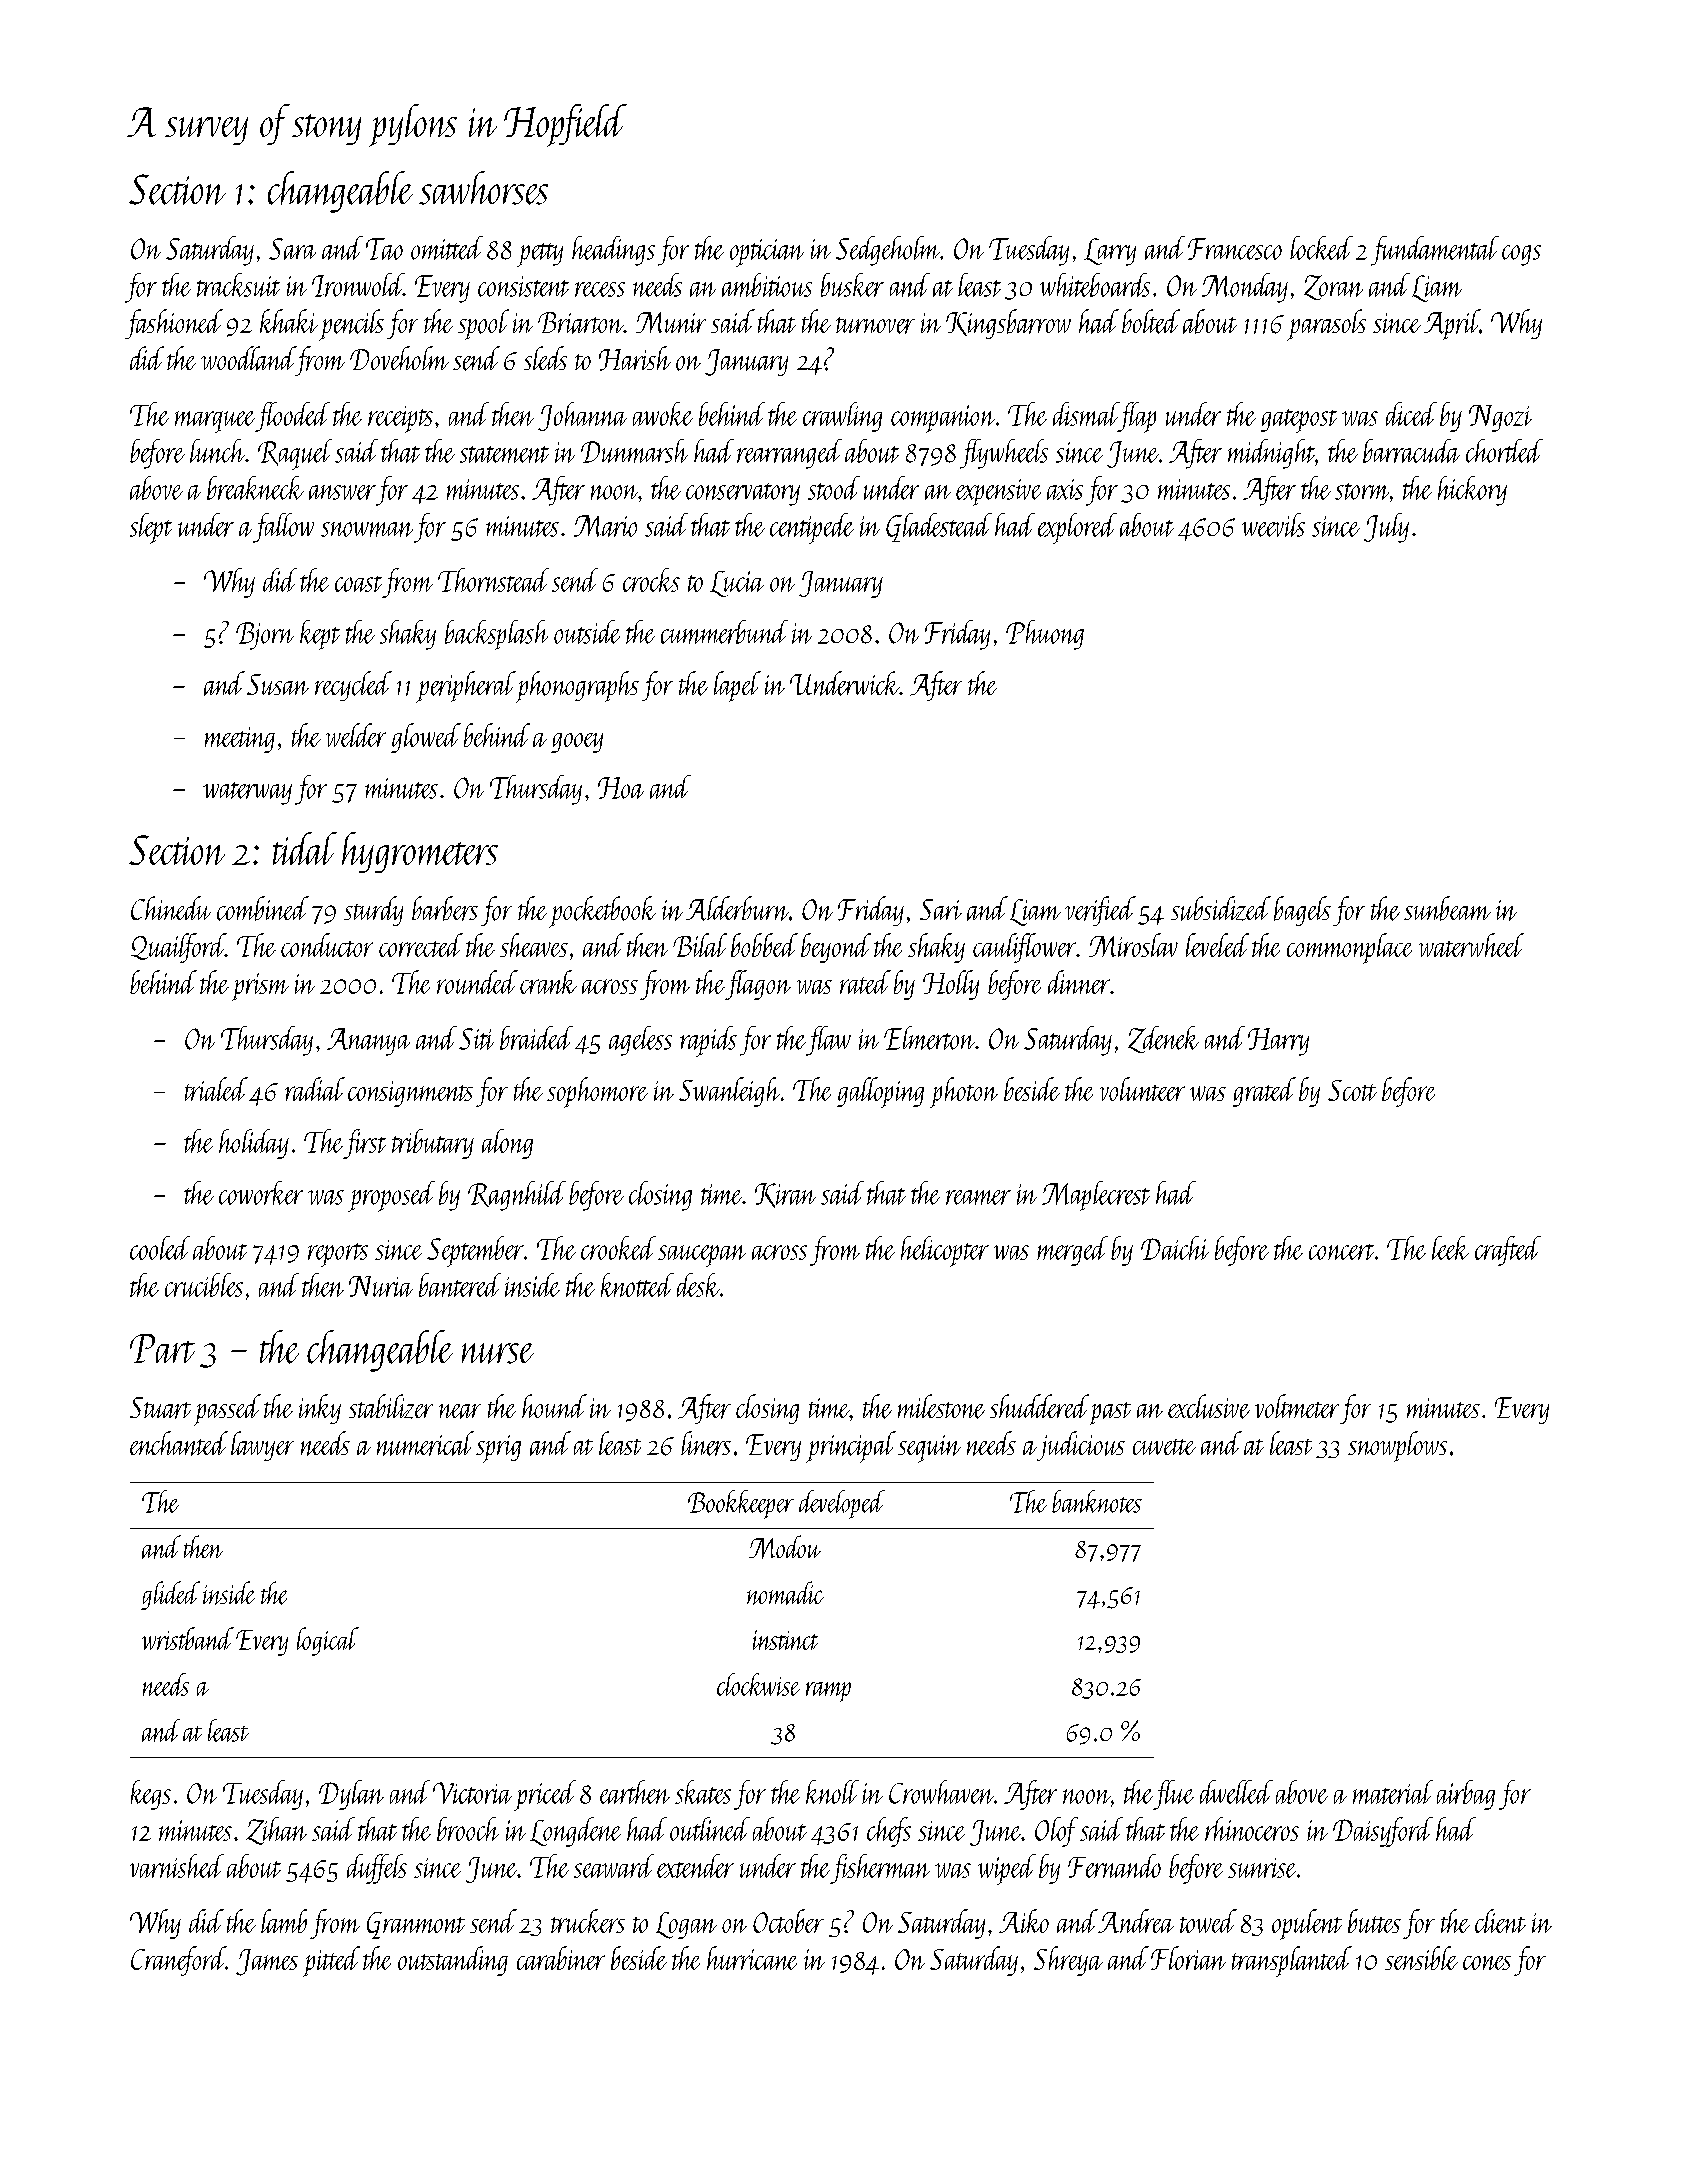  I want to click on commonplace, so click(1349, 948).
